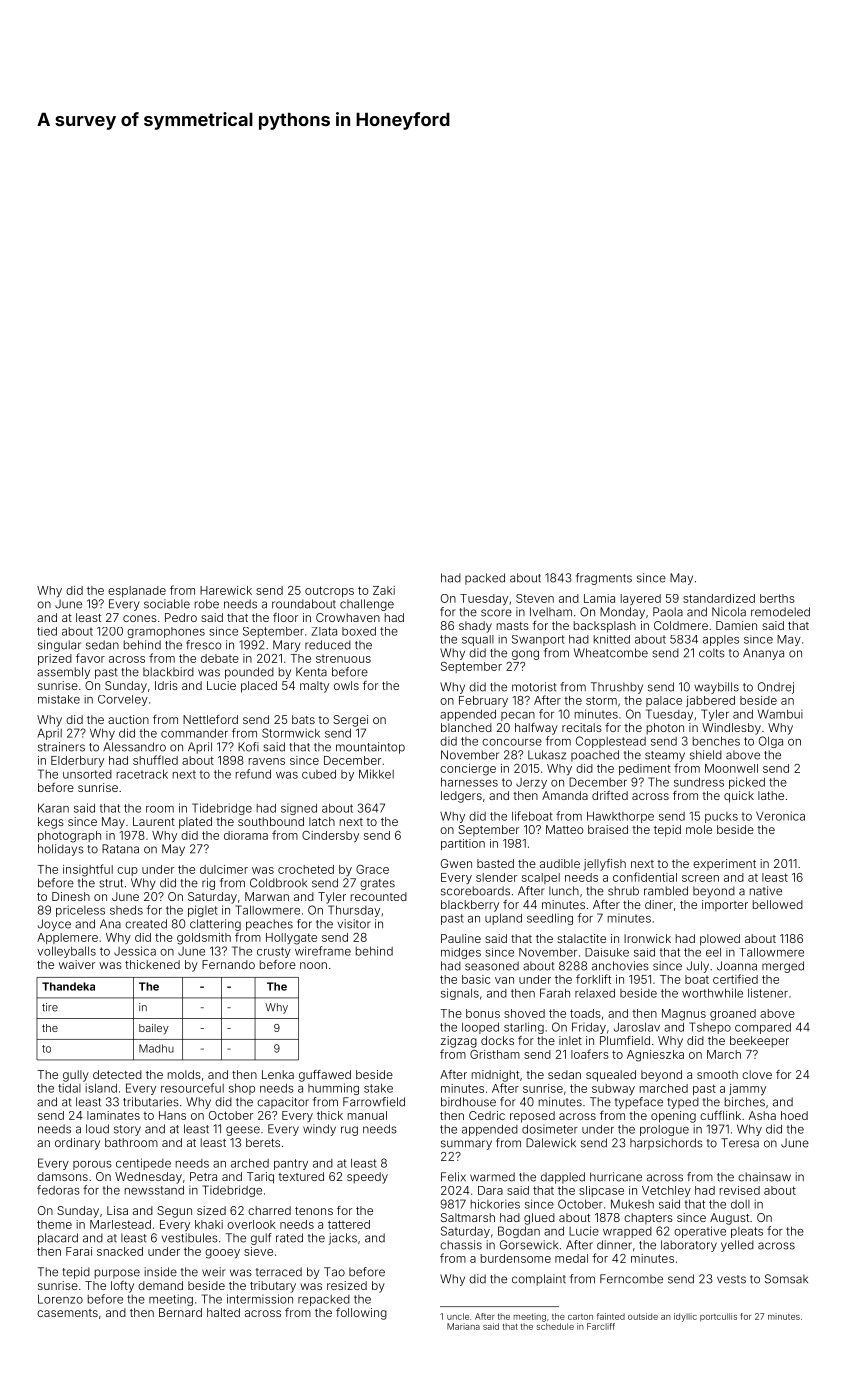  Describe the element at coordinates (203, 911) in the screenshot. I see `piglet` at that location.
